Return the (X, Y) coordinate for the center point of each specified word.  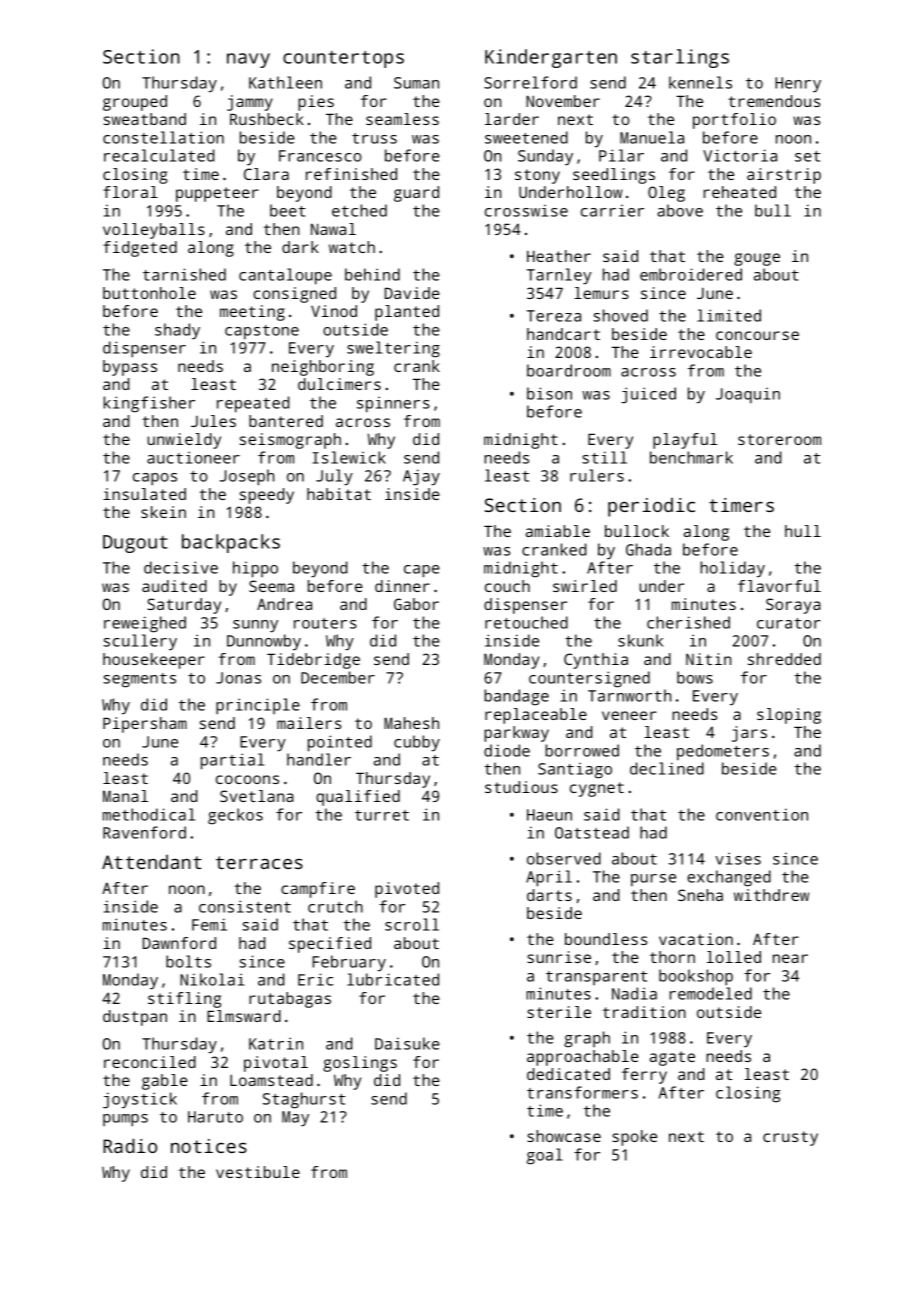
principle (258, 706)
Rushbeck (267, 119)
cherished (688, 622)
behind (372, 274)
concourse (757, 335)
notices (209, 1146)
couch (507, 586)
